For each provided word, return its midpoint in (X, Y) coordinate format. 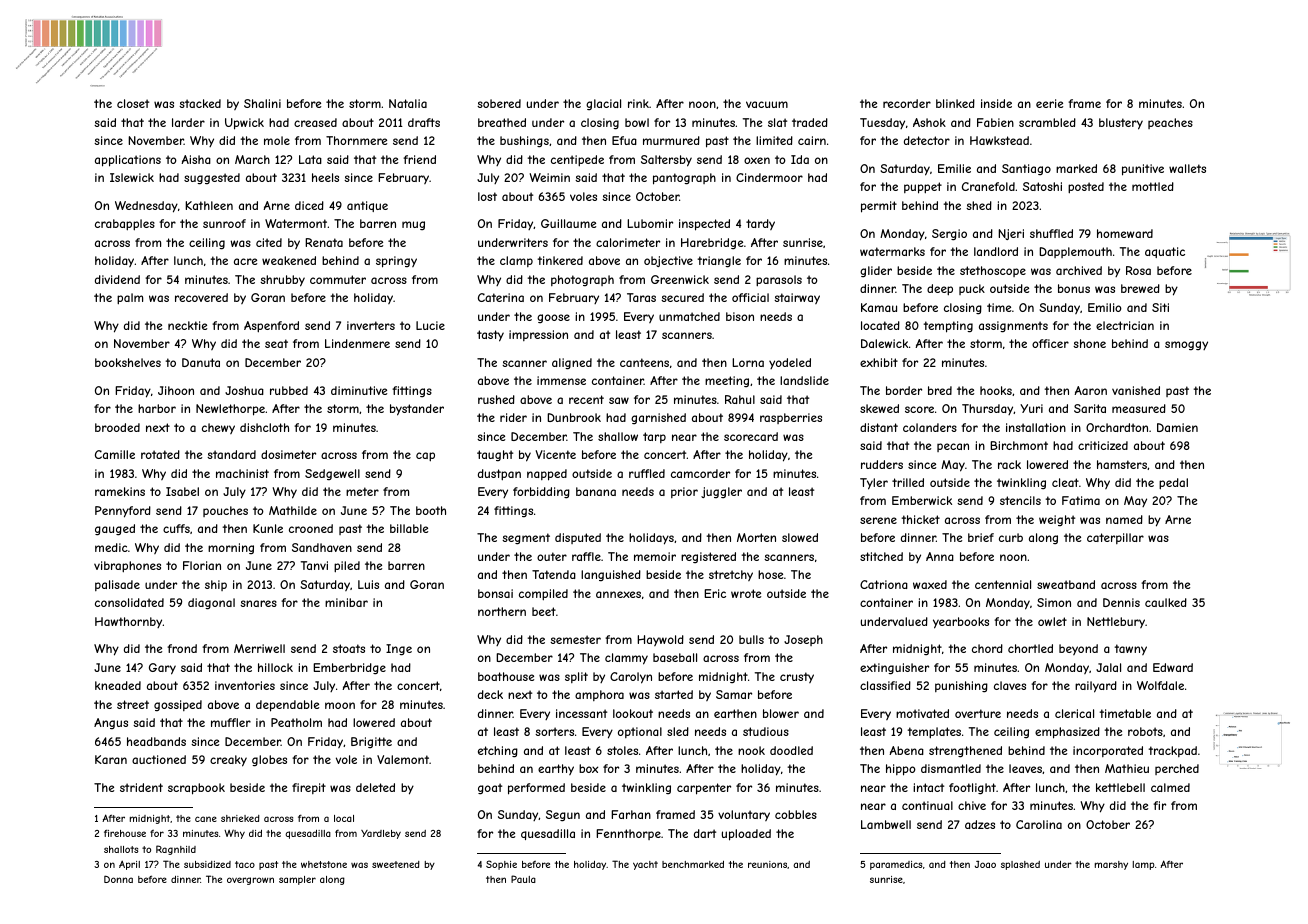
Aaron (1090, 390)
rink (638, 103)
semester (575, 639)
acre (245, 261)
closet (133, 103)
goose (553, 318)
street (133, 704)
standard (231, 454)
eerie (1049, 103)
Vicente (556, 454)
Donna (118, 879)
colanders (930, 427)
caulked (1166, 602)
